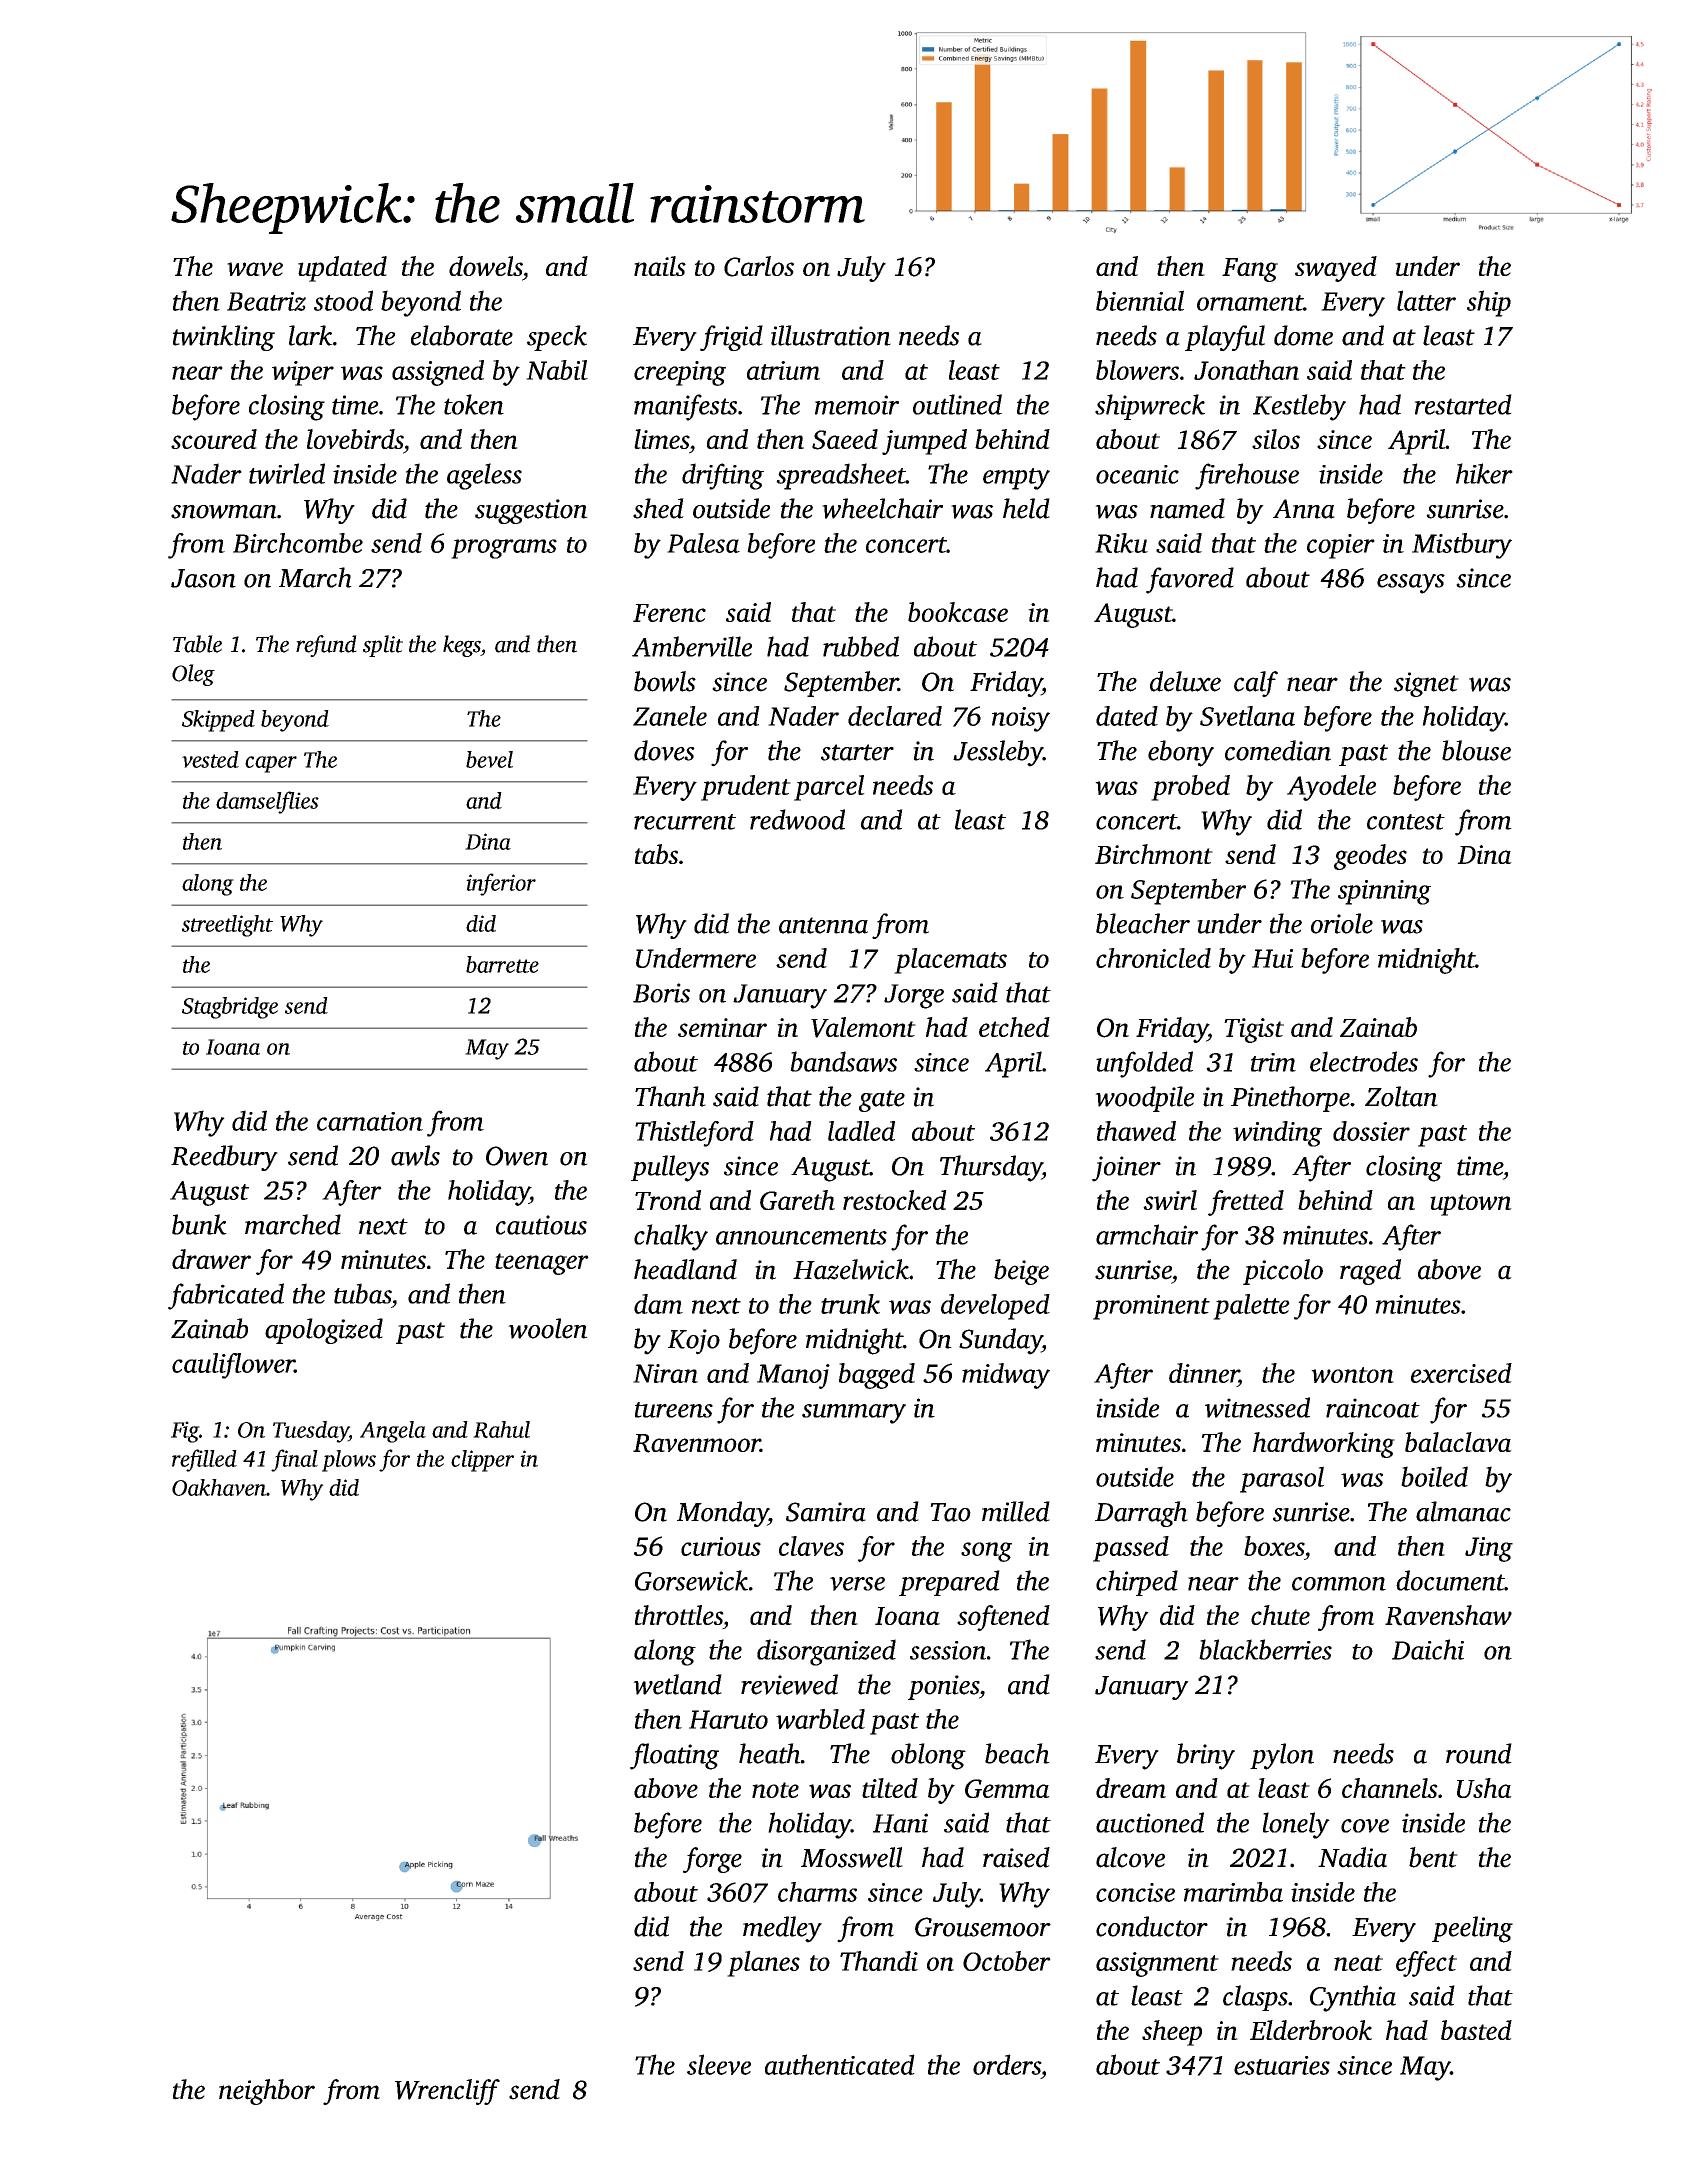 This image has width=1683, height=2178. I want to click on forge, so click(712, 1860).
